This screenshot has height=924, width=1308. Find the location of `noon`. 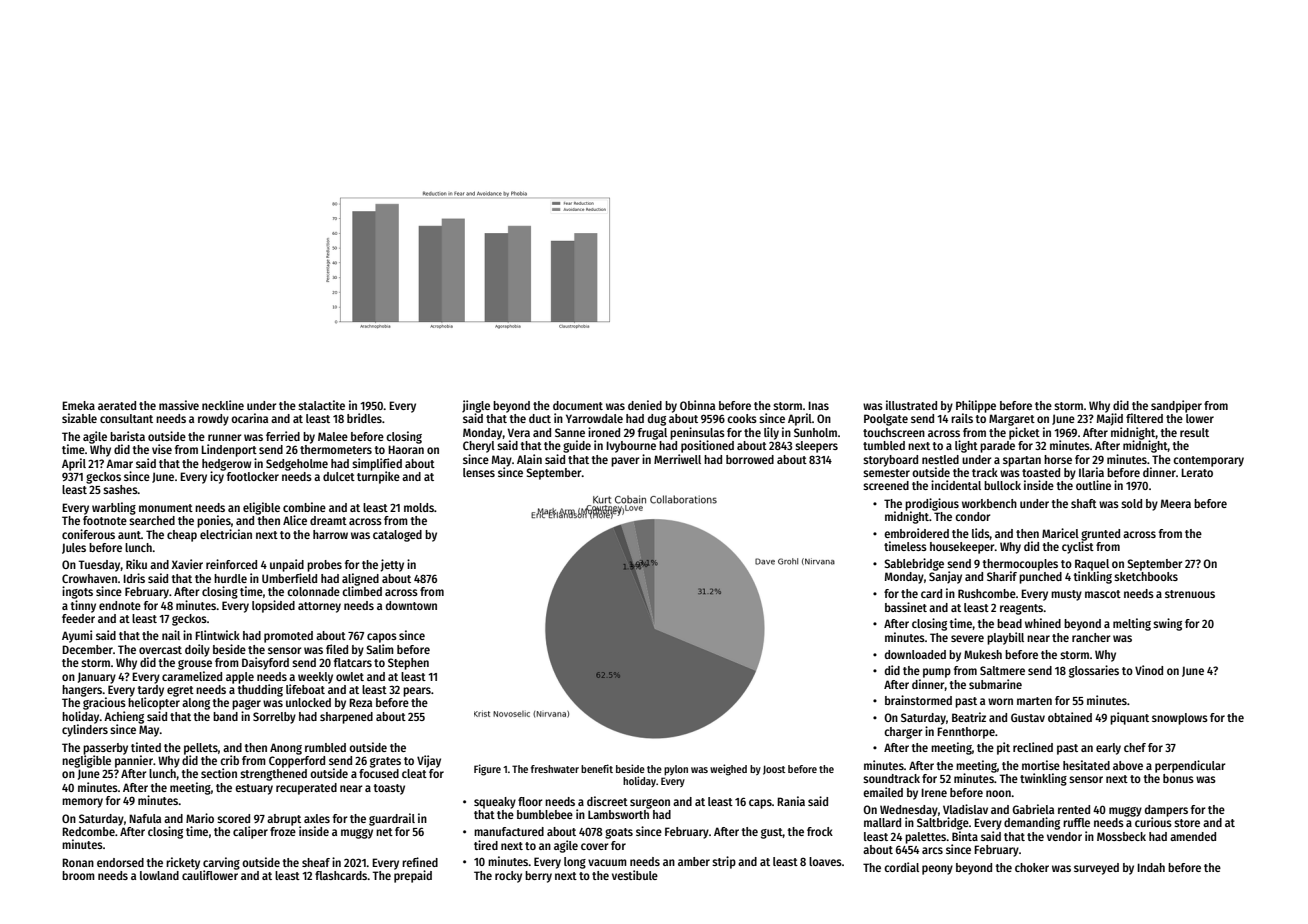

noon is located at coordinates (998, 793).
